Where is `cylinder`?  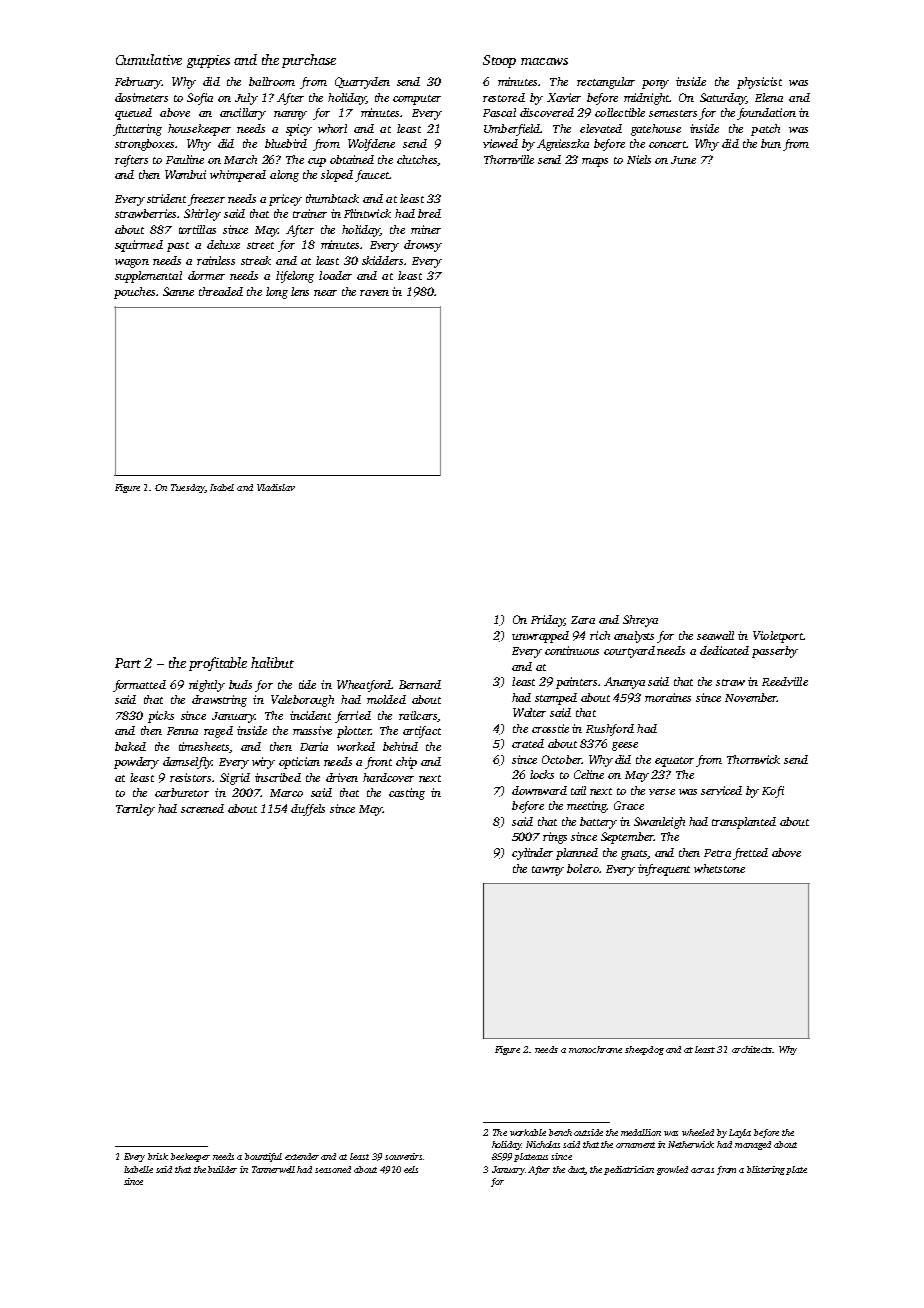
cylinder is located at coordinates (532, 854).
